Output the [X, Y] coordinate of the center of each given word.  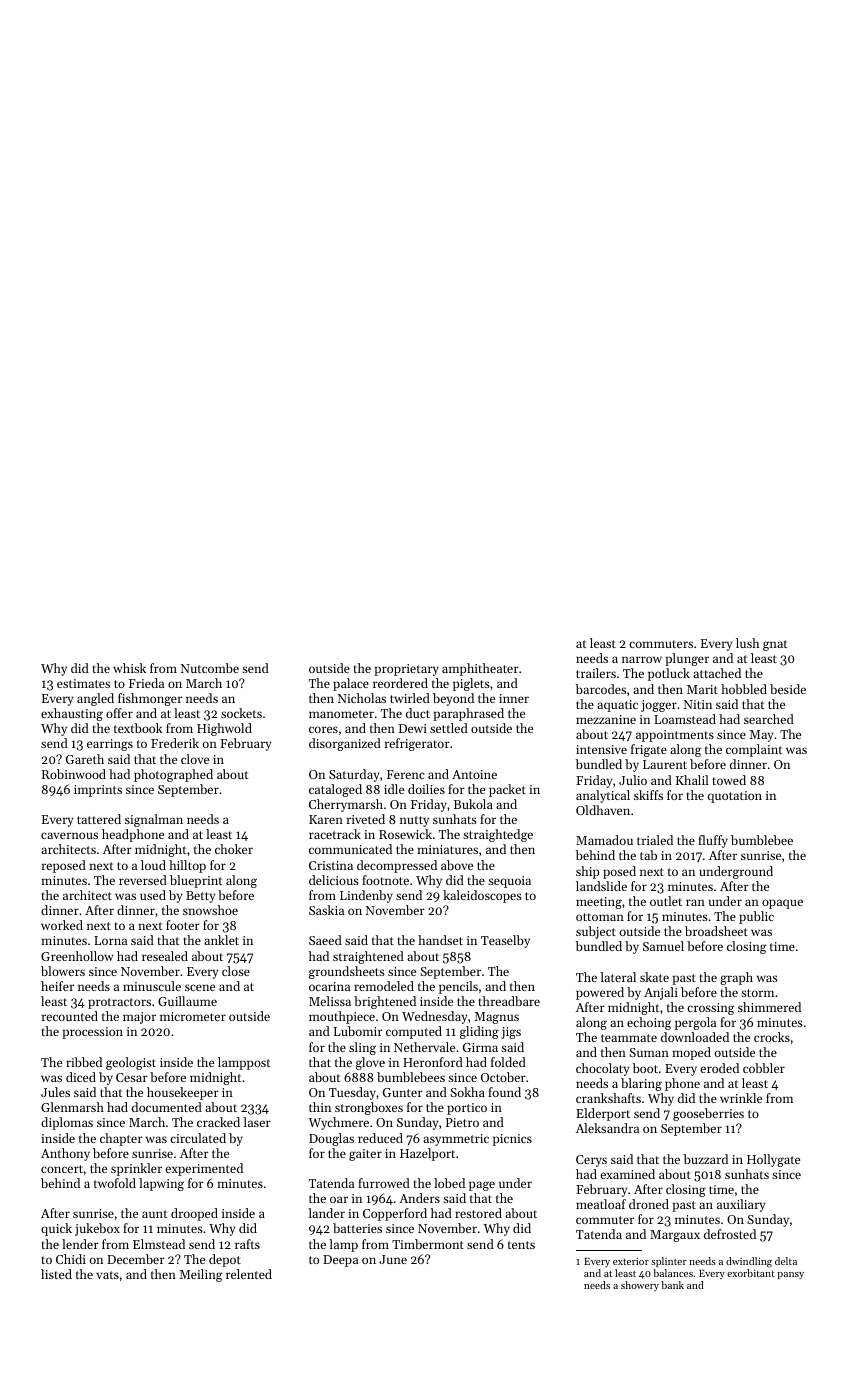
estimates [83, 683]
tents [521, 1245]
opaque [782, 904]
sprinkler [136, 1169]
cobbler [764, 1068]
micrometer [193, 1016]
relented [249, 1274]
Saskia [326, 910]
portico [467, 1109]
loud [153, 865]
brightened [385, 1002]
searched [769, 719]
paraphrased [468, 714]
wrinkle [741, 1098]
